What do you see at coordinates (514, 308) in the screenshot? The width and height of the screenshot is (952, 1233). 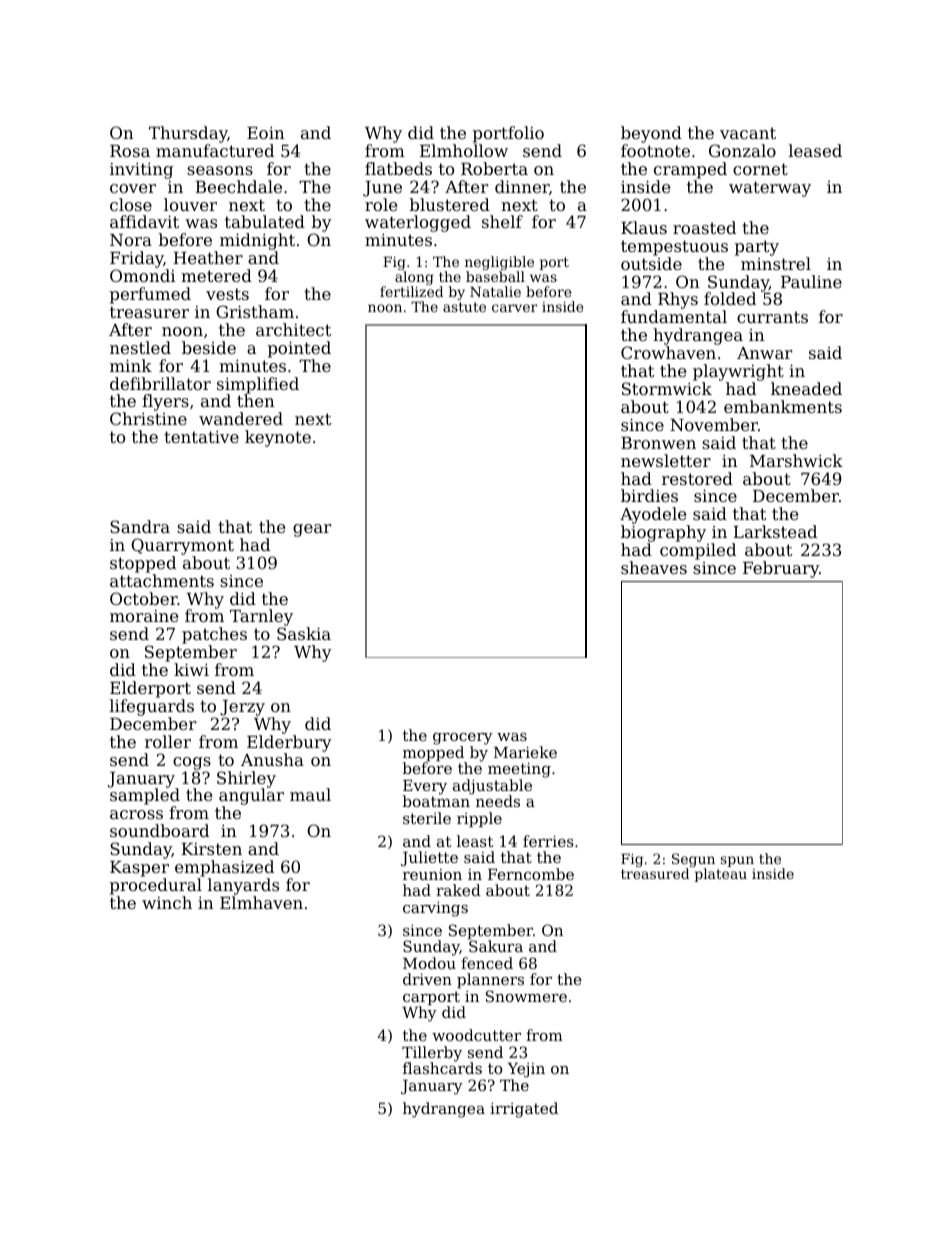 I see `carver` at bounding box center [514, 308].
